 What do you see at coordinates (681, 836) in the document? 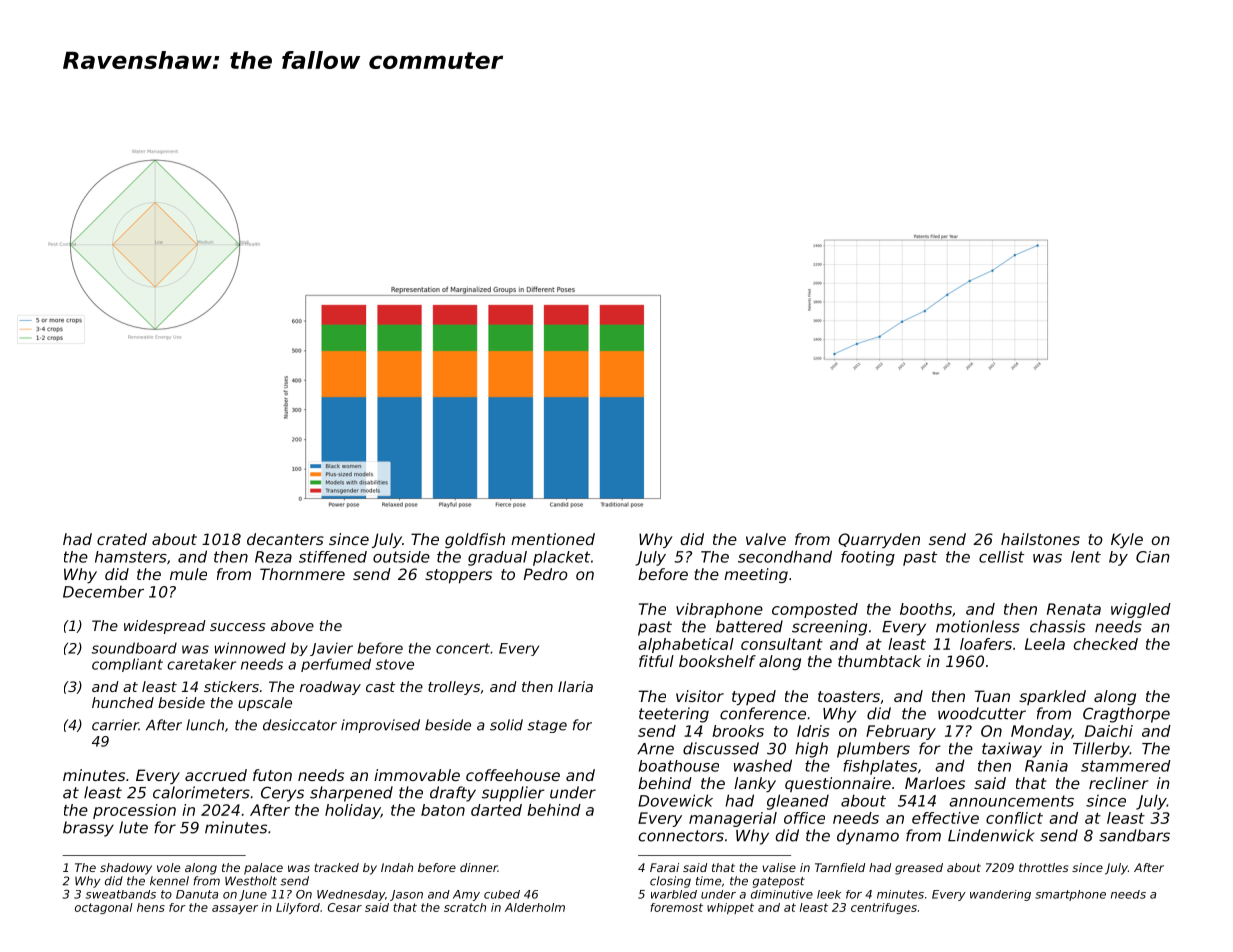
I see `connectors` at bounding box center [681, 836].
